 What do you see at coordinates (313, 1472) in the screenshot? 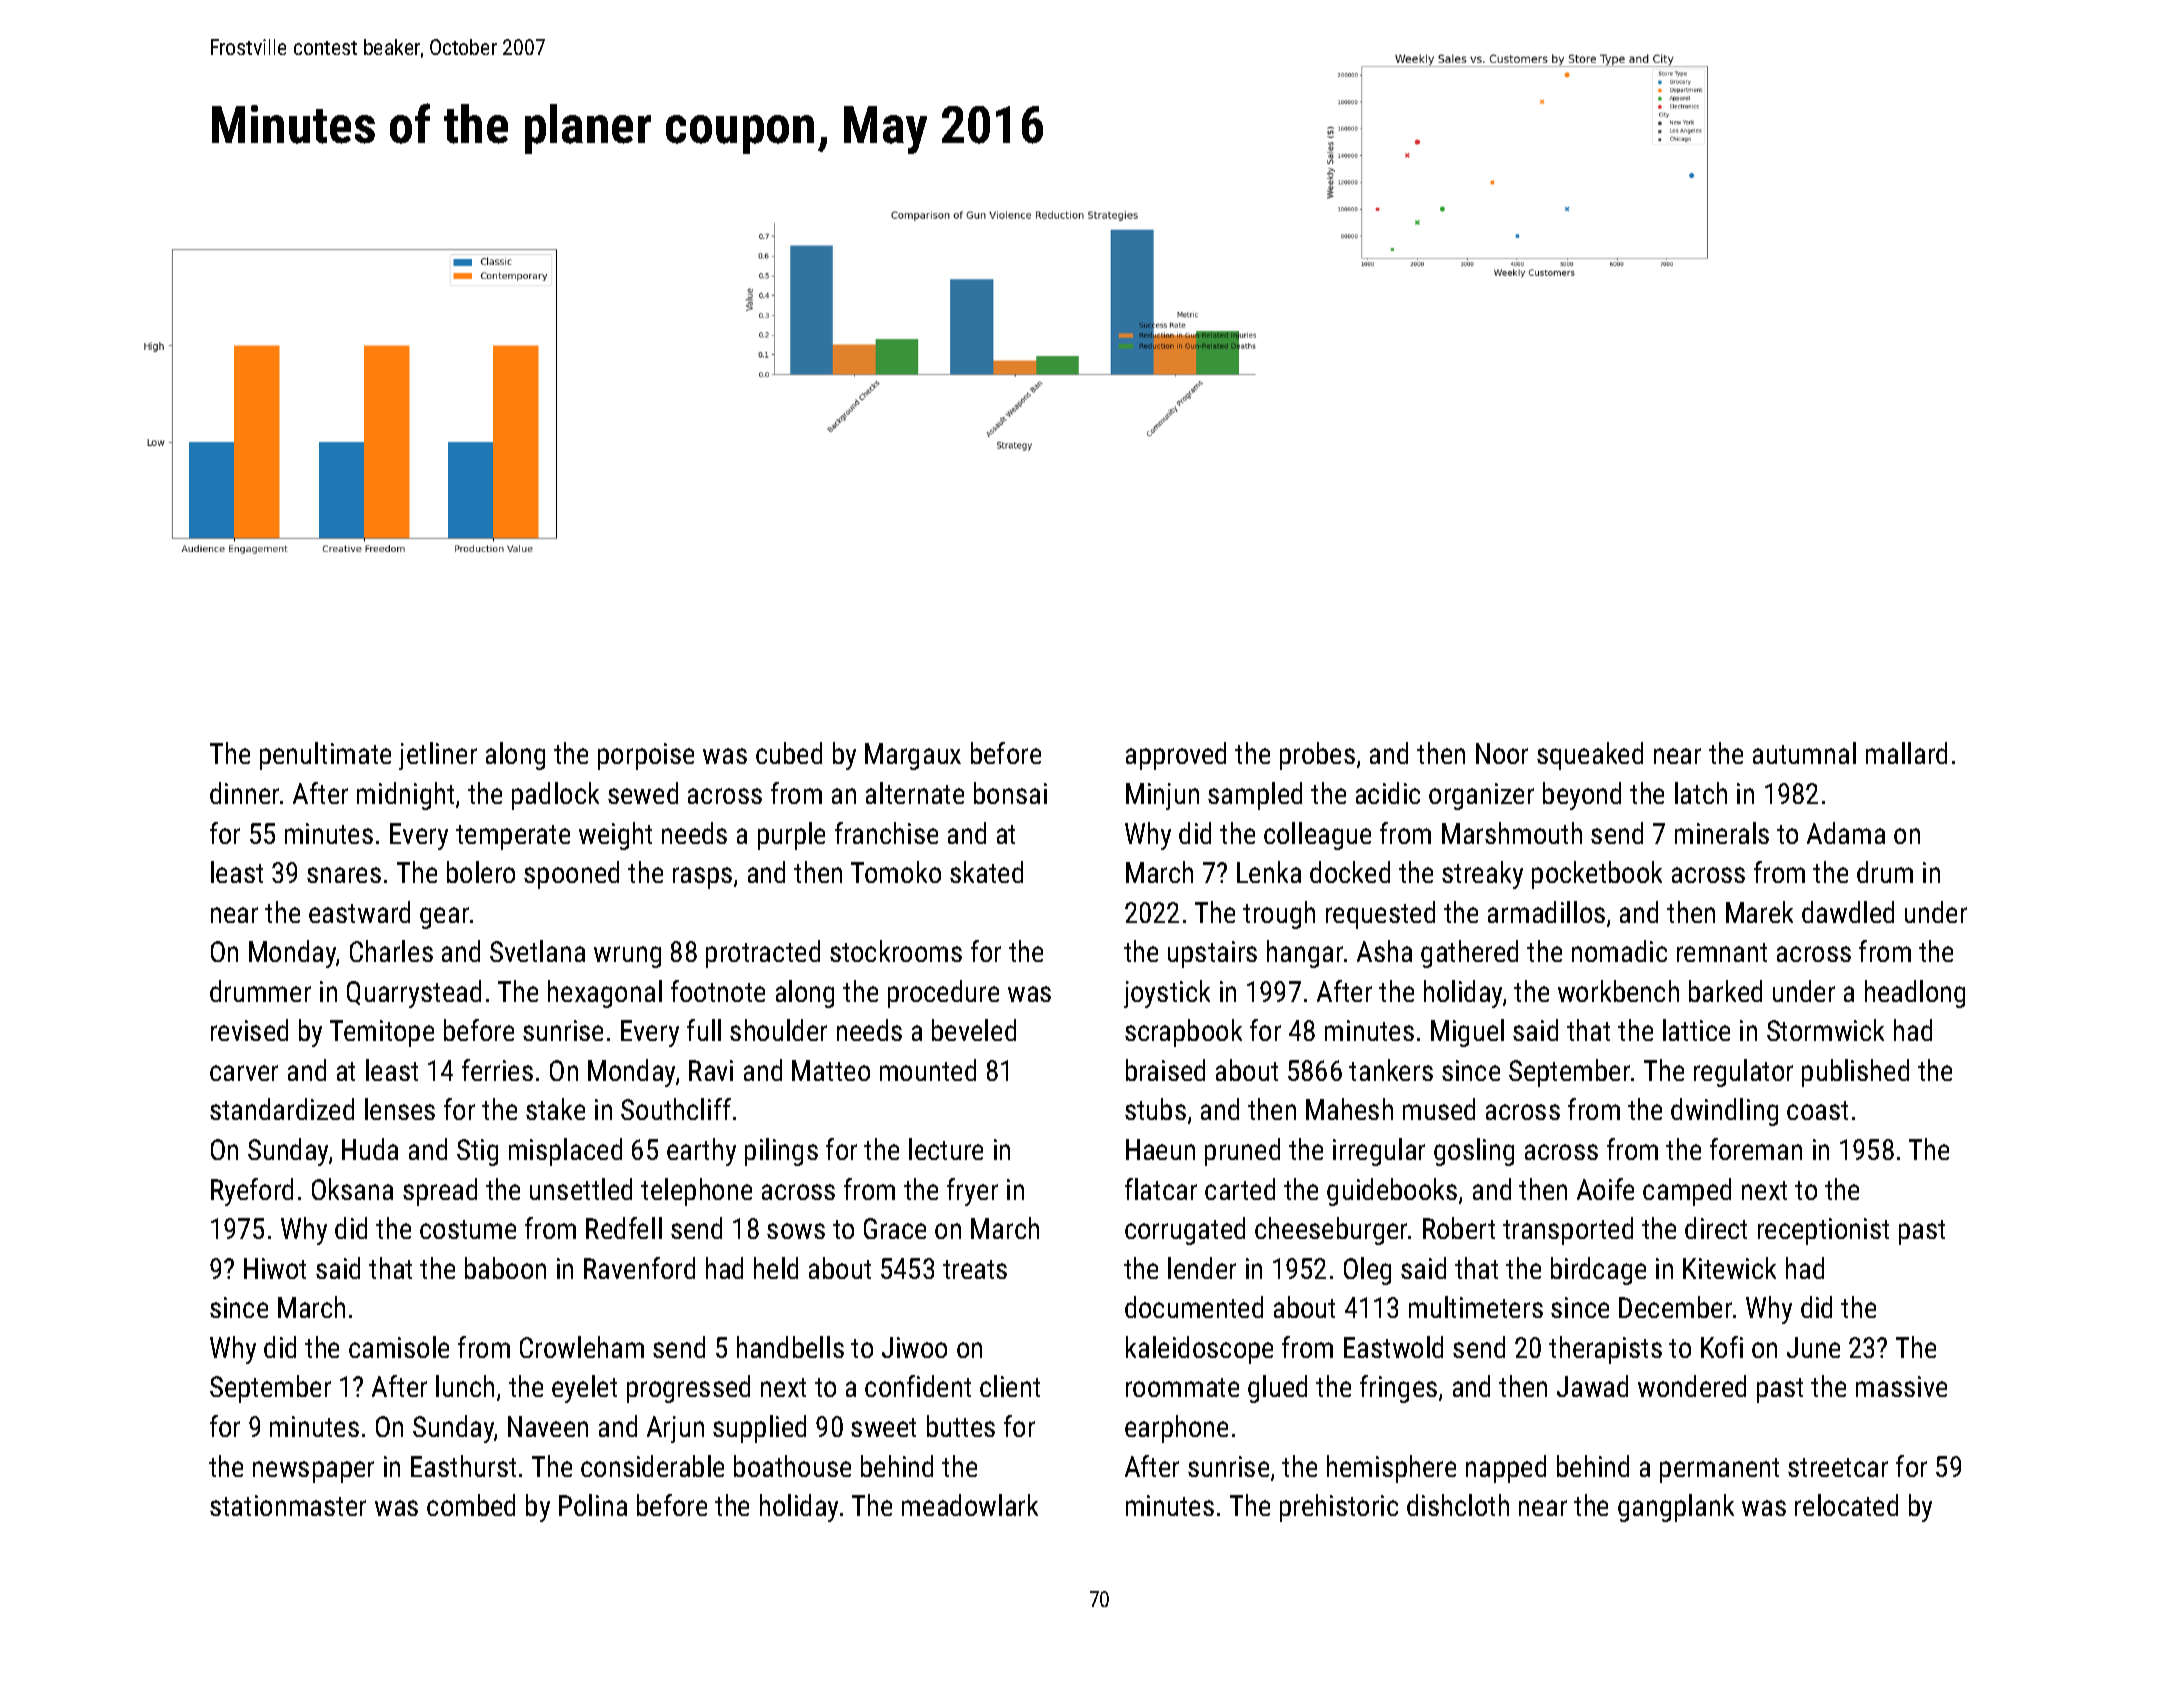
I see `newspaper` at bounding box center [313, 1472].
